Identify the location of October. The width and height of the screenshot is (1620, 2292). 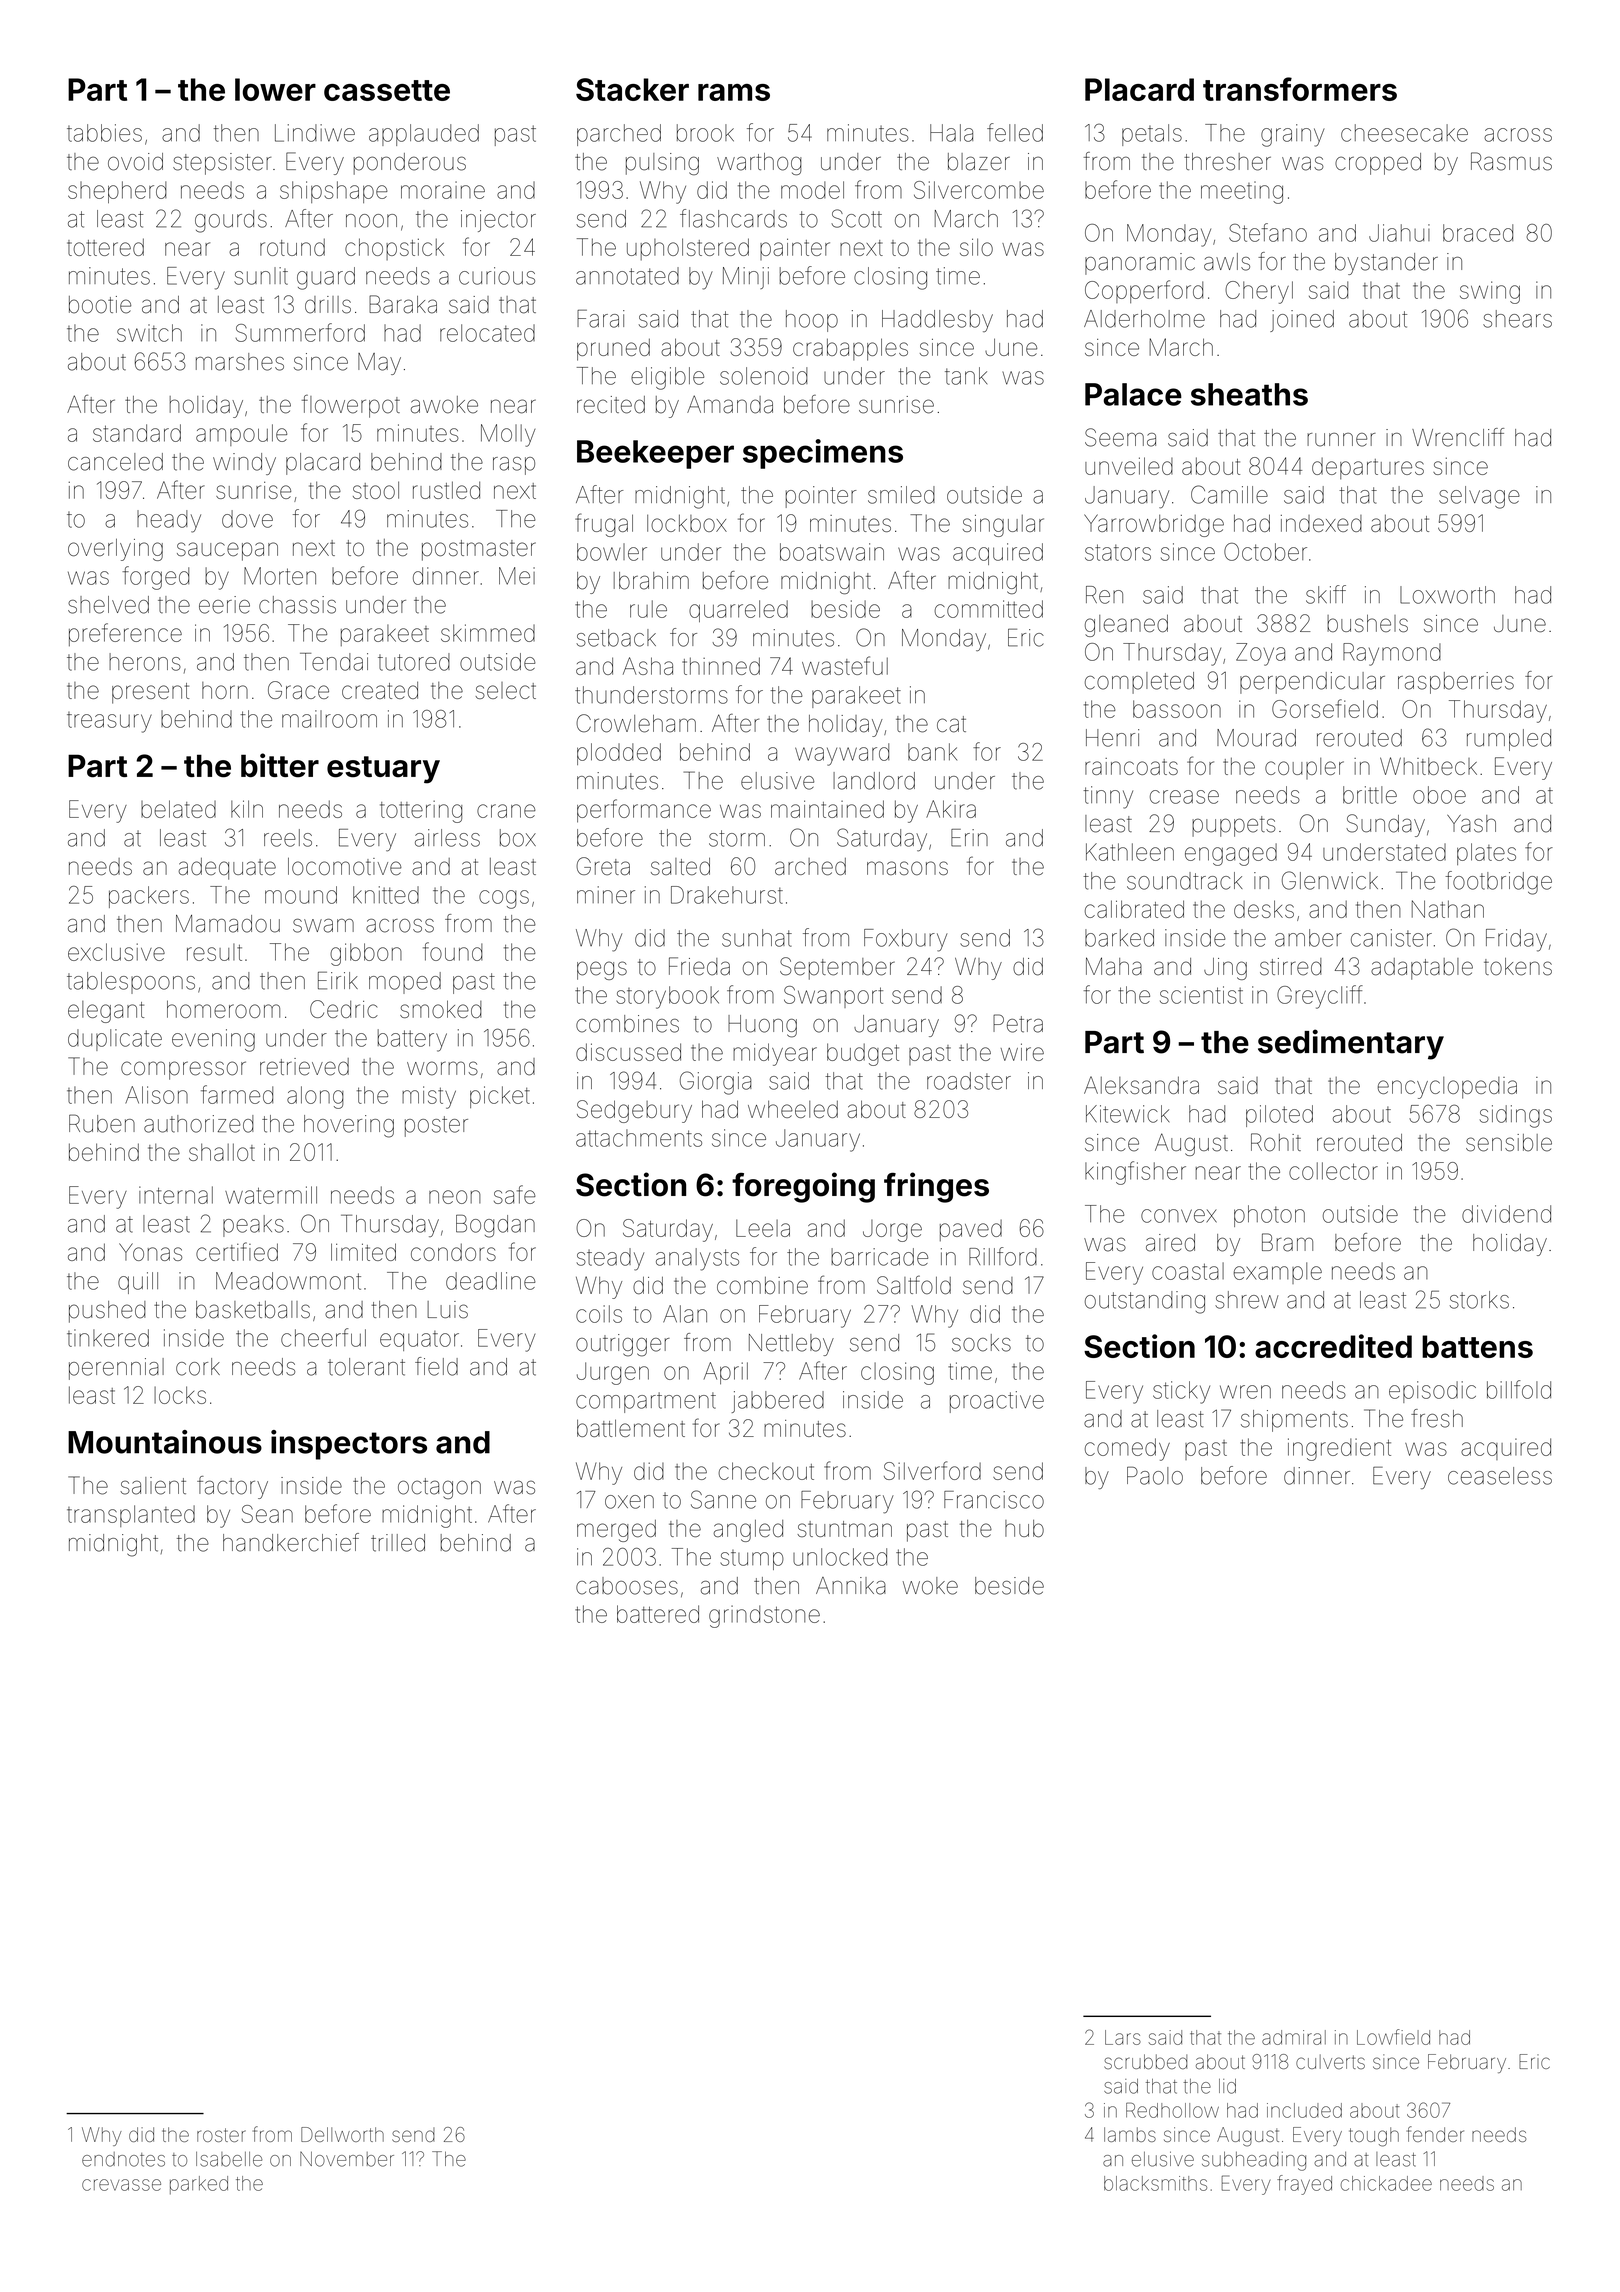
(1265, 552).
